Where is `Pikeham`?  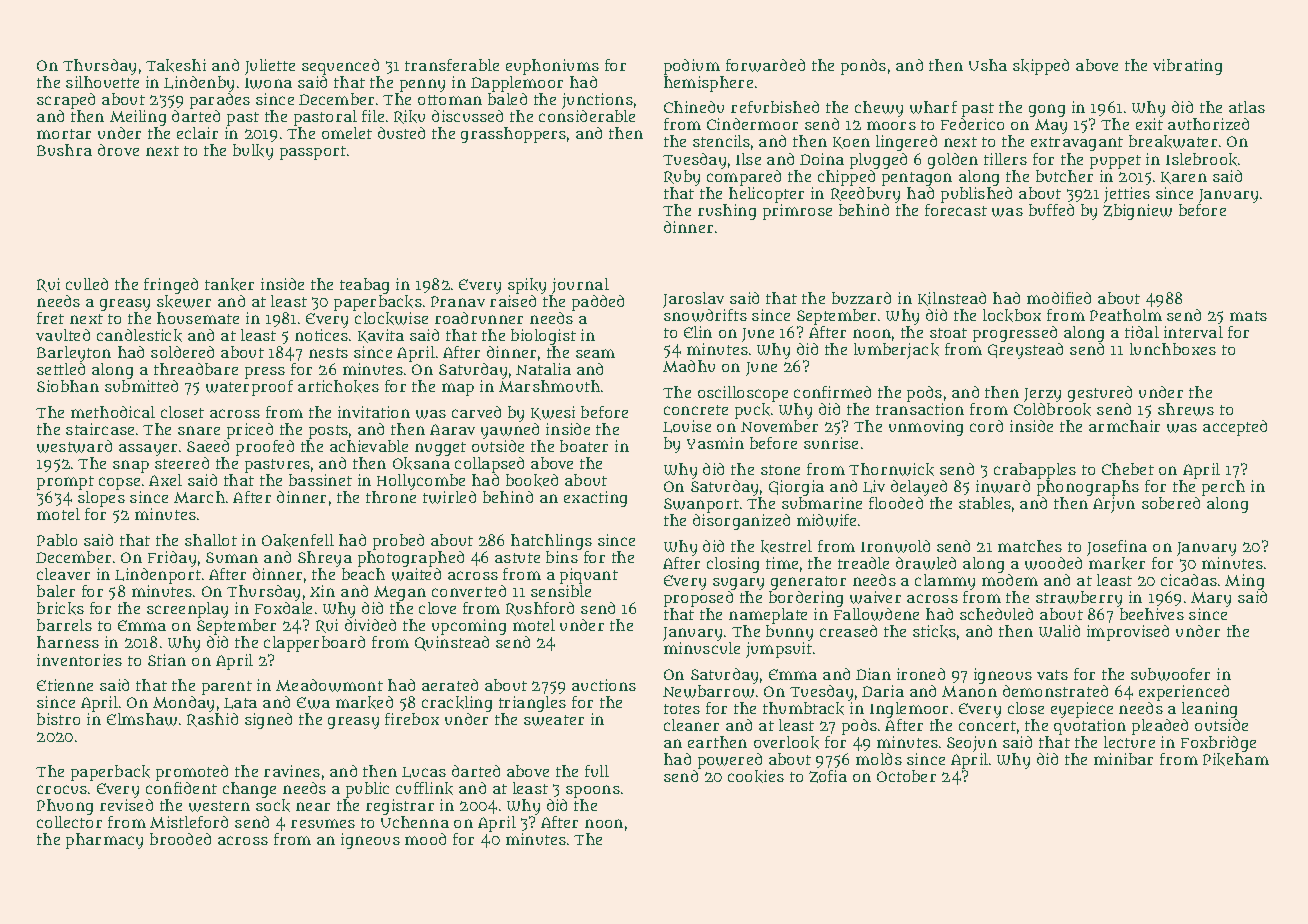 Pikeham is located at coordinates (1236, 759).
